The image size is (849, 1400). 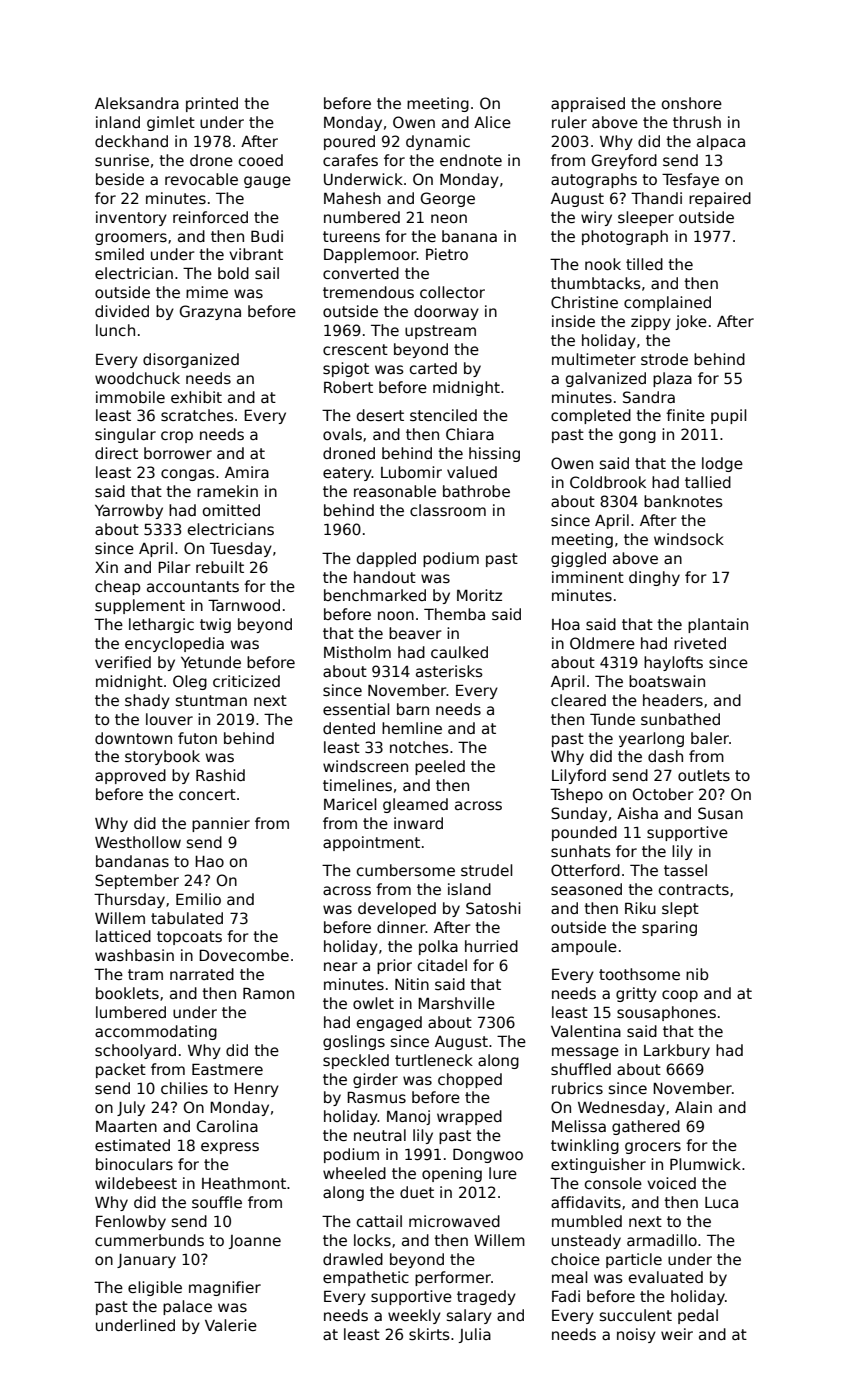 I want to click on appraised, so click(x=588, y=104).
